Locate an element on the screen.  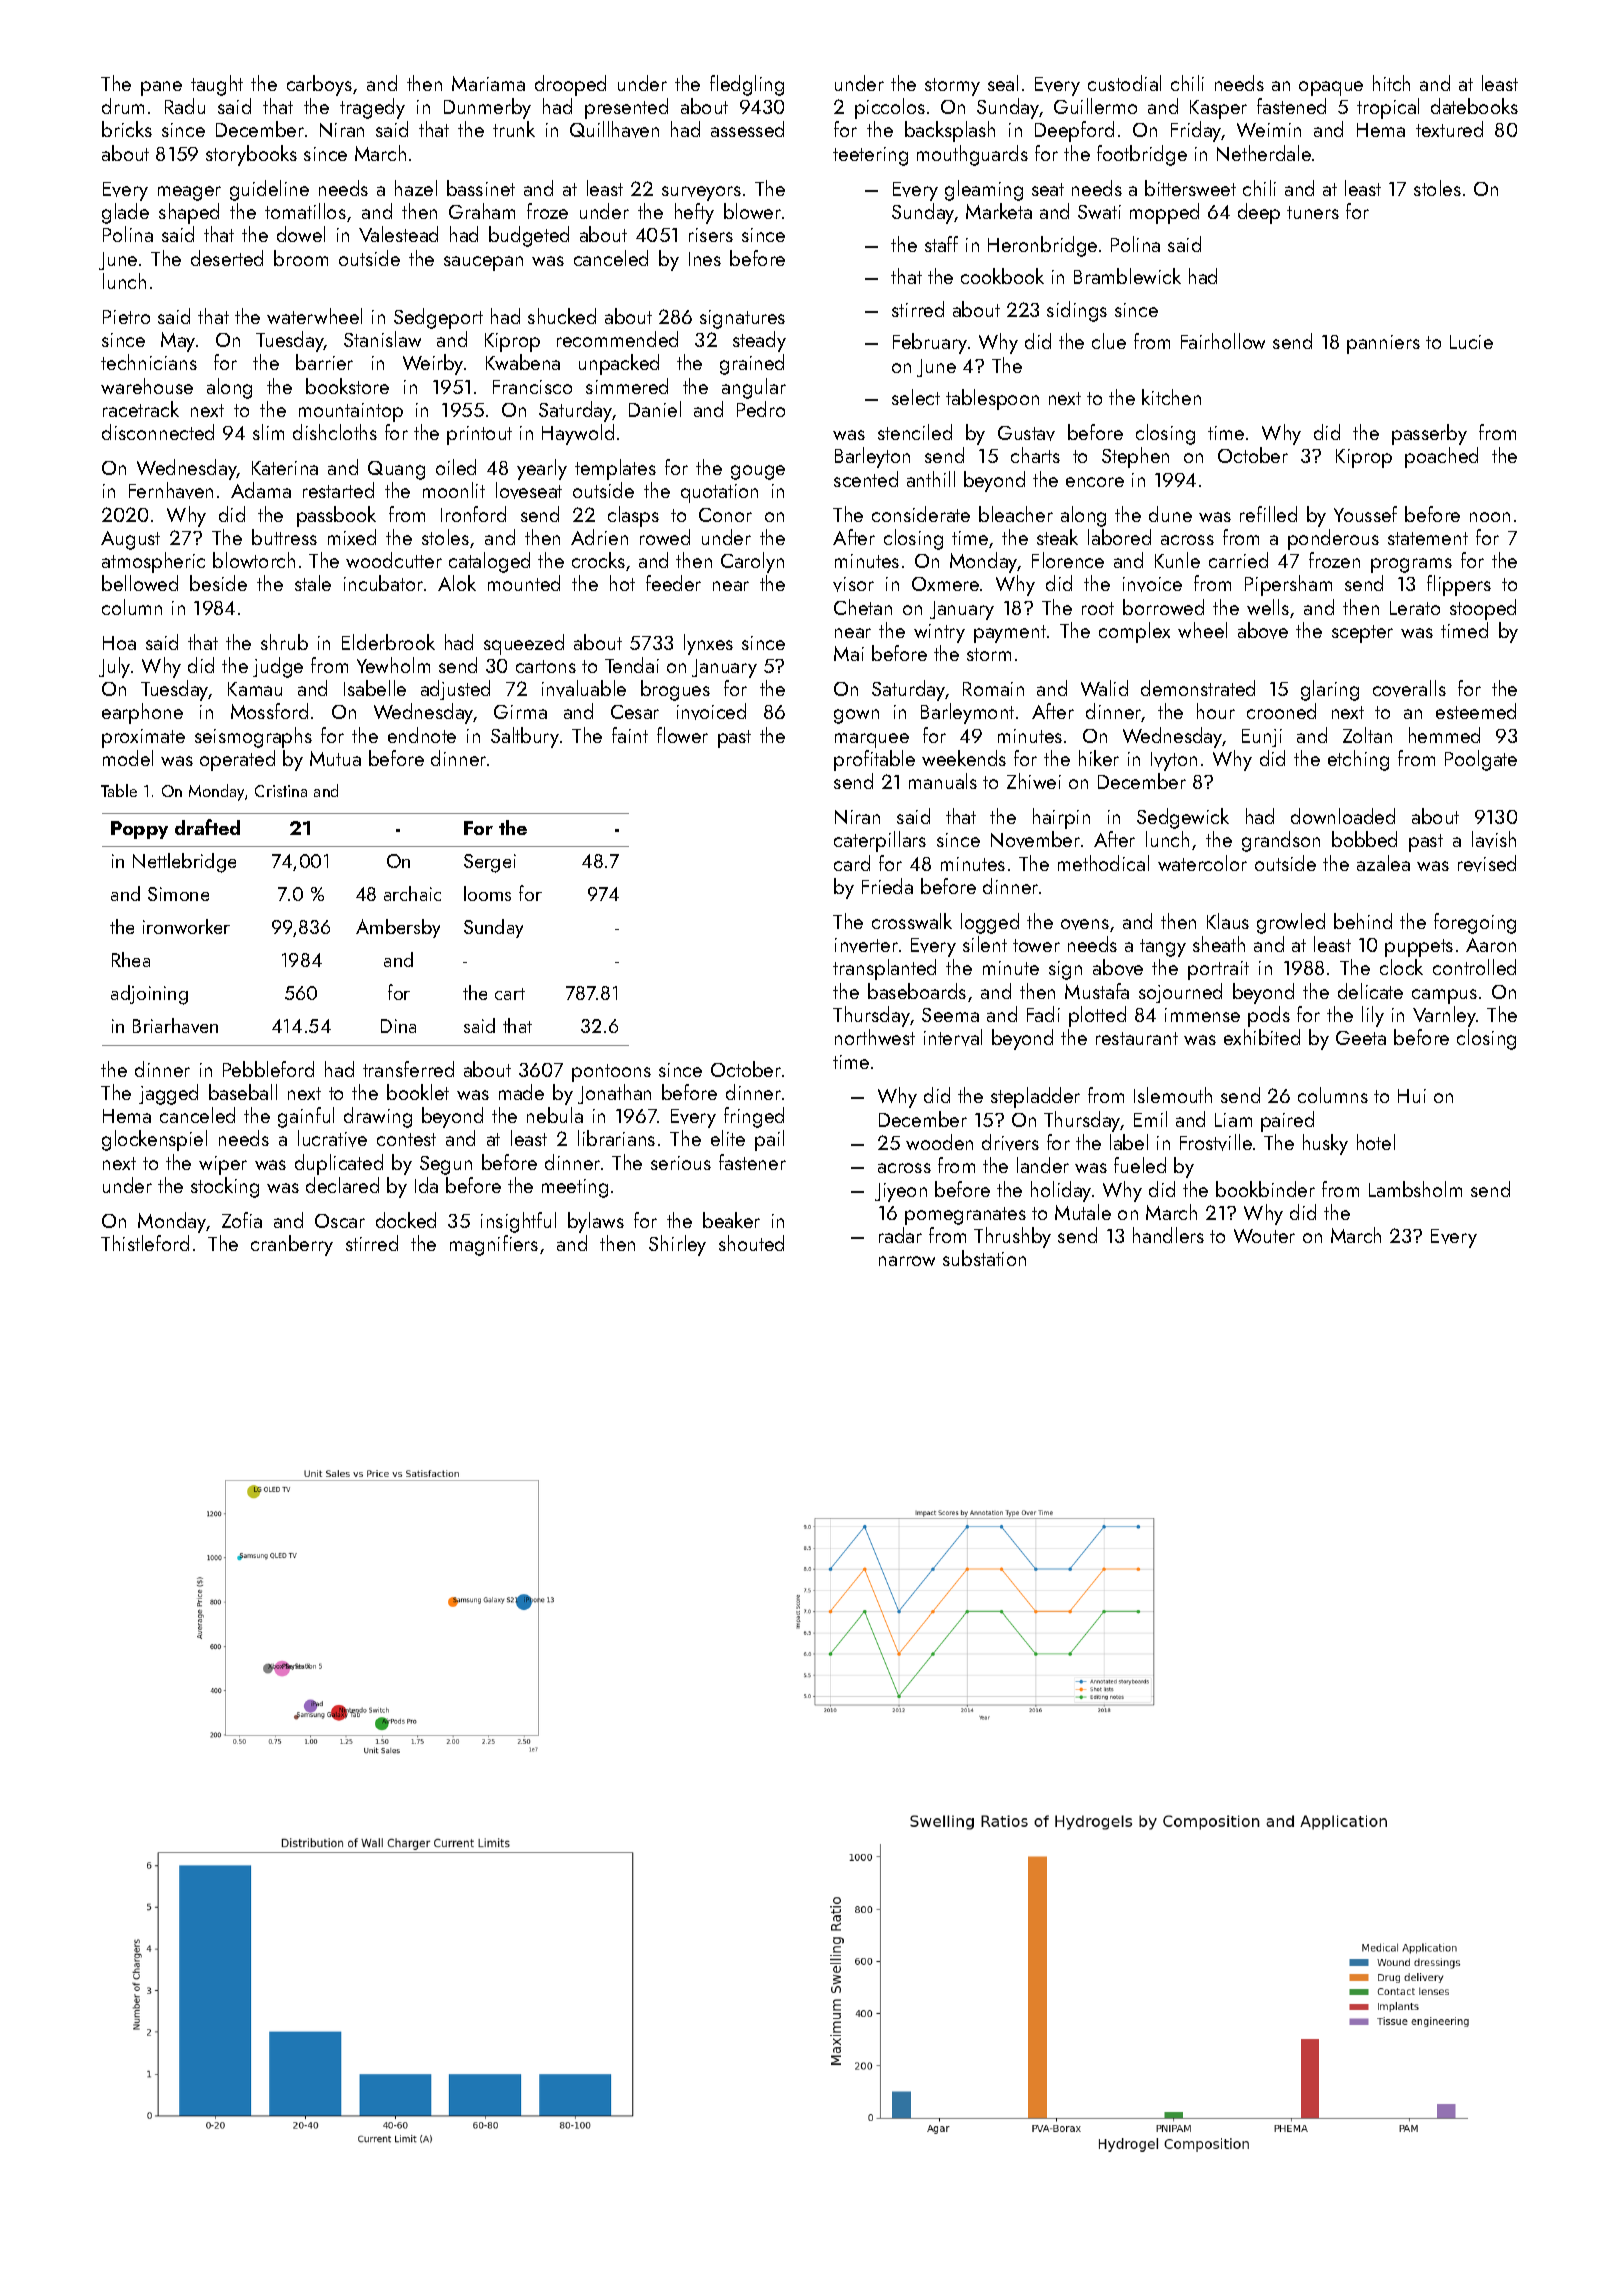
disconnected is located at coordinates (158, 432).
